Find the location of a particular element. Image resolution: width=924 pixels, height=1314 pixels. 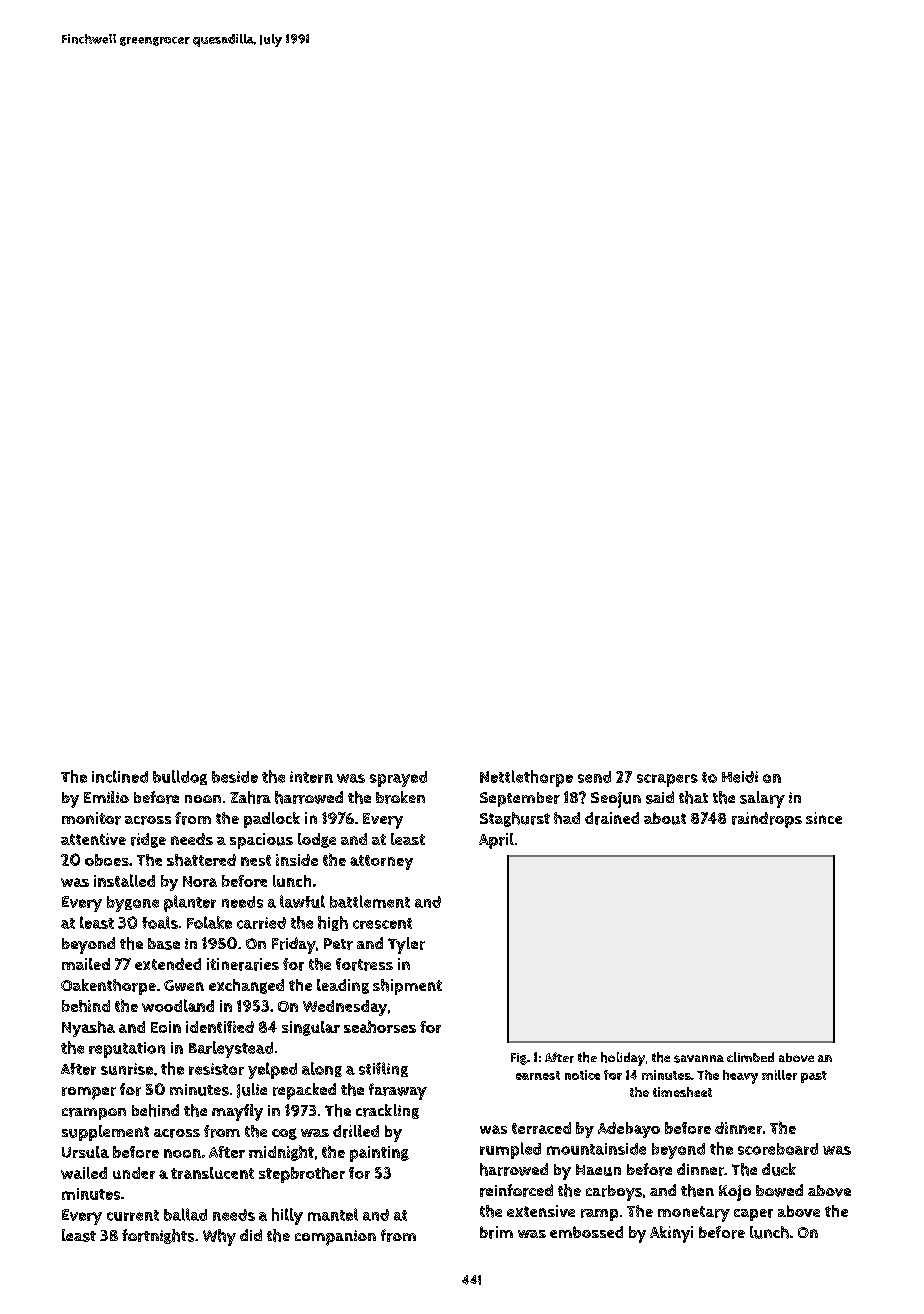

embossed is located at coordinates (586, 1232).
